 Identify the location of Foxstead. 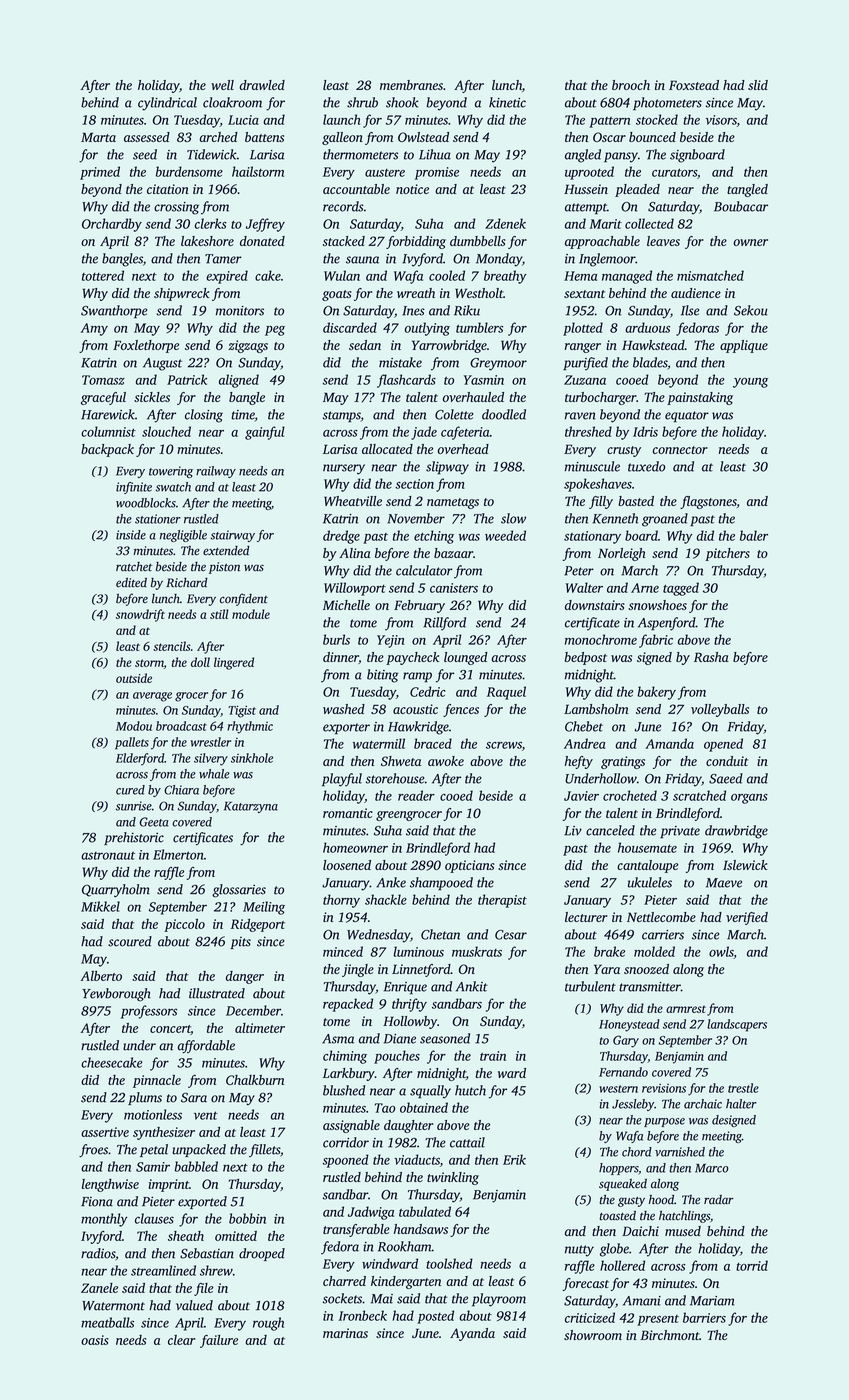
(694, 85).
